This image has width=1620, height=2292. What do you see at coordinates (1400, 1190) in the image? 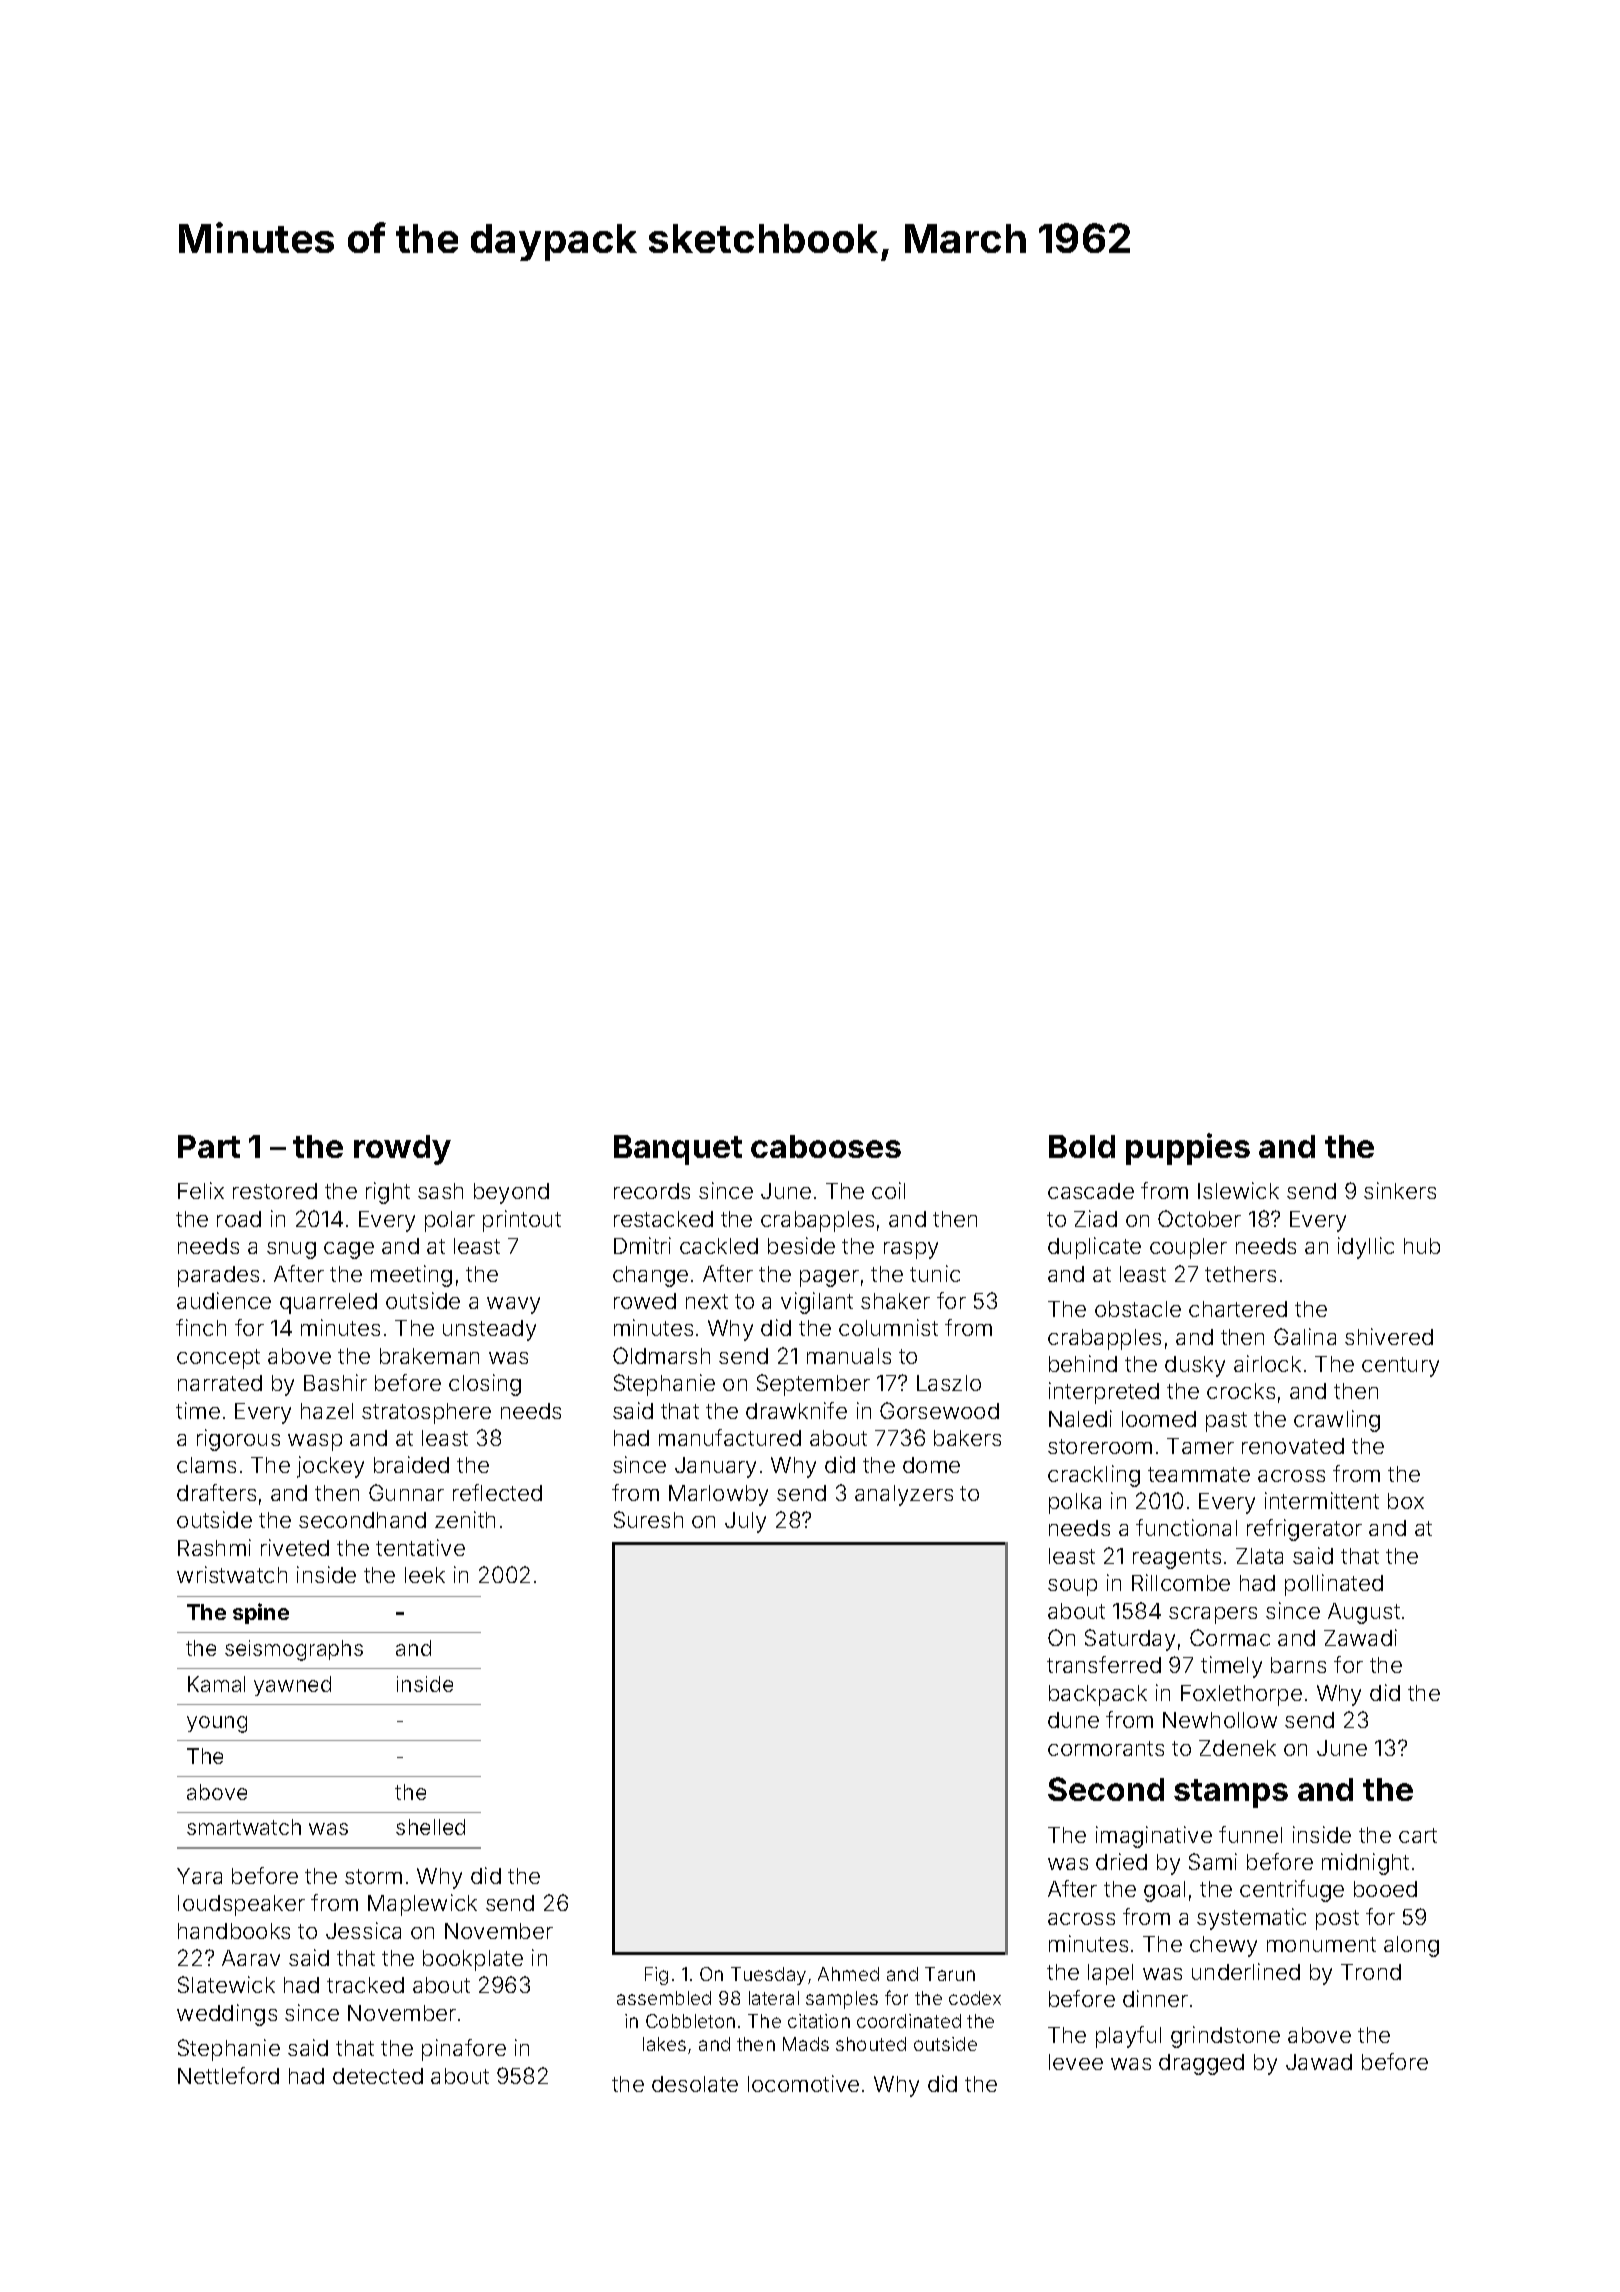
I see `sinkers` at bounding box center [1400, 1190].
